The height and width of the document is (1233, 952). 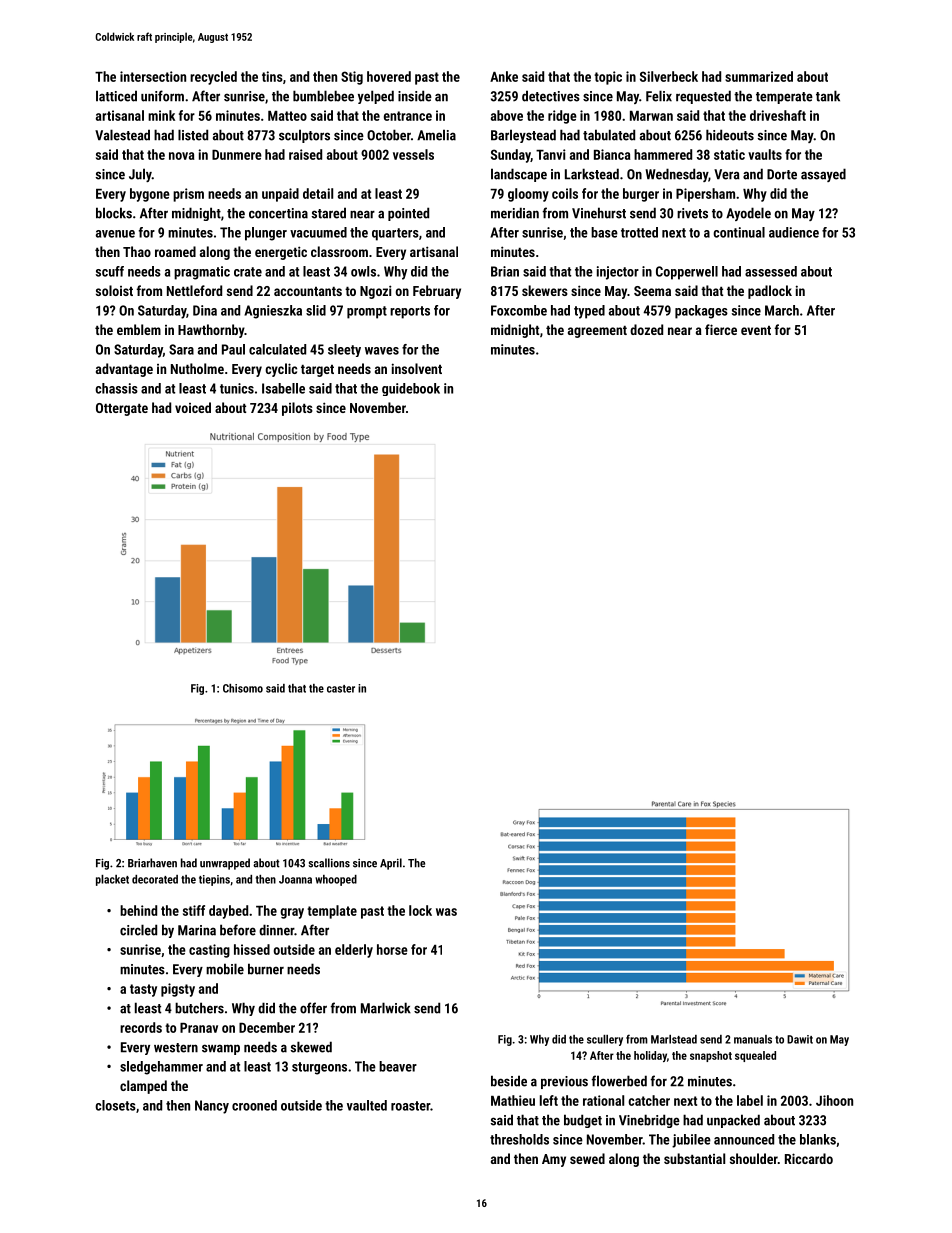 What do you see at coordinates (411, 389) in the document?
I see `guidebook` at bounding box center [411, 389].
